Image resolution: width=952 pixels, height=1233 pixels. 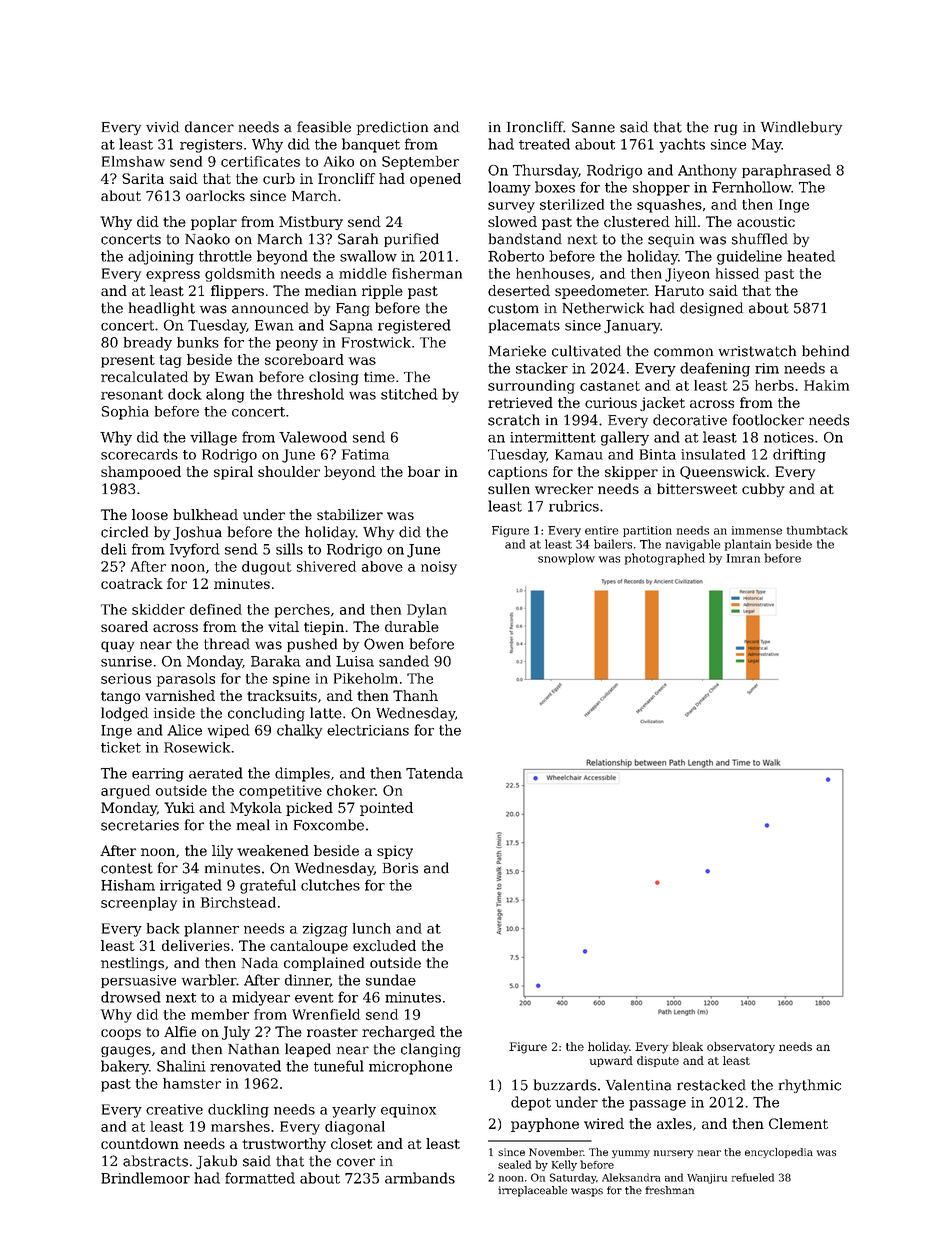 What do you see at coordinates (658, 454) in the screenshot?
I see `Binta` at bounding box center [658, 454].
